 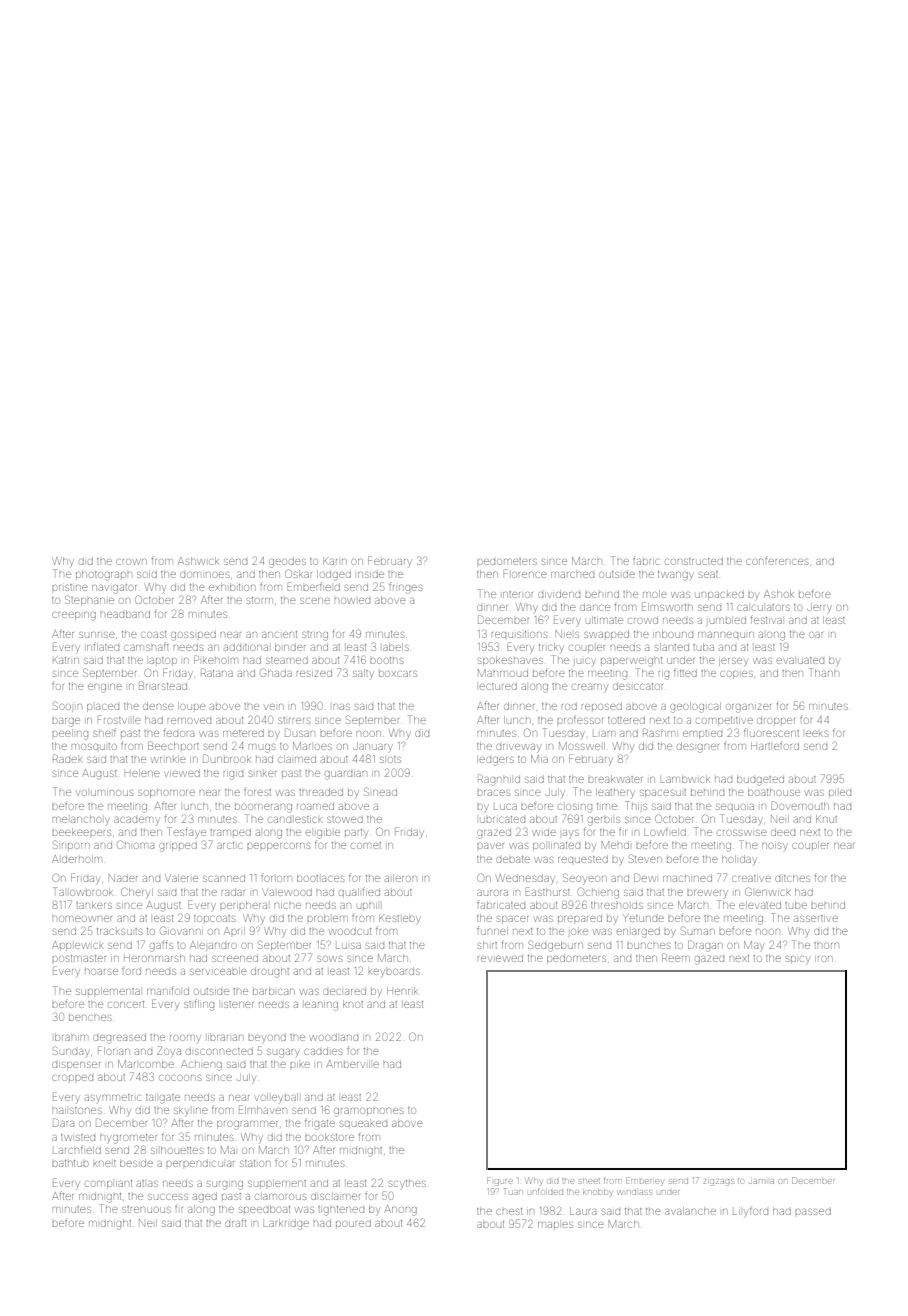 I want to click on spicy, so click(x=798, y=960).
